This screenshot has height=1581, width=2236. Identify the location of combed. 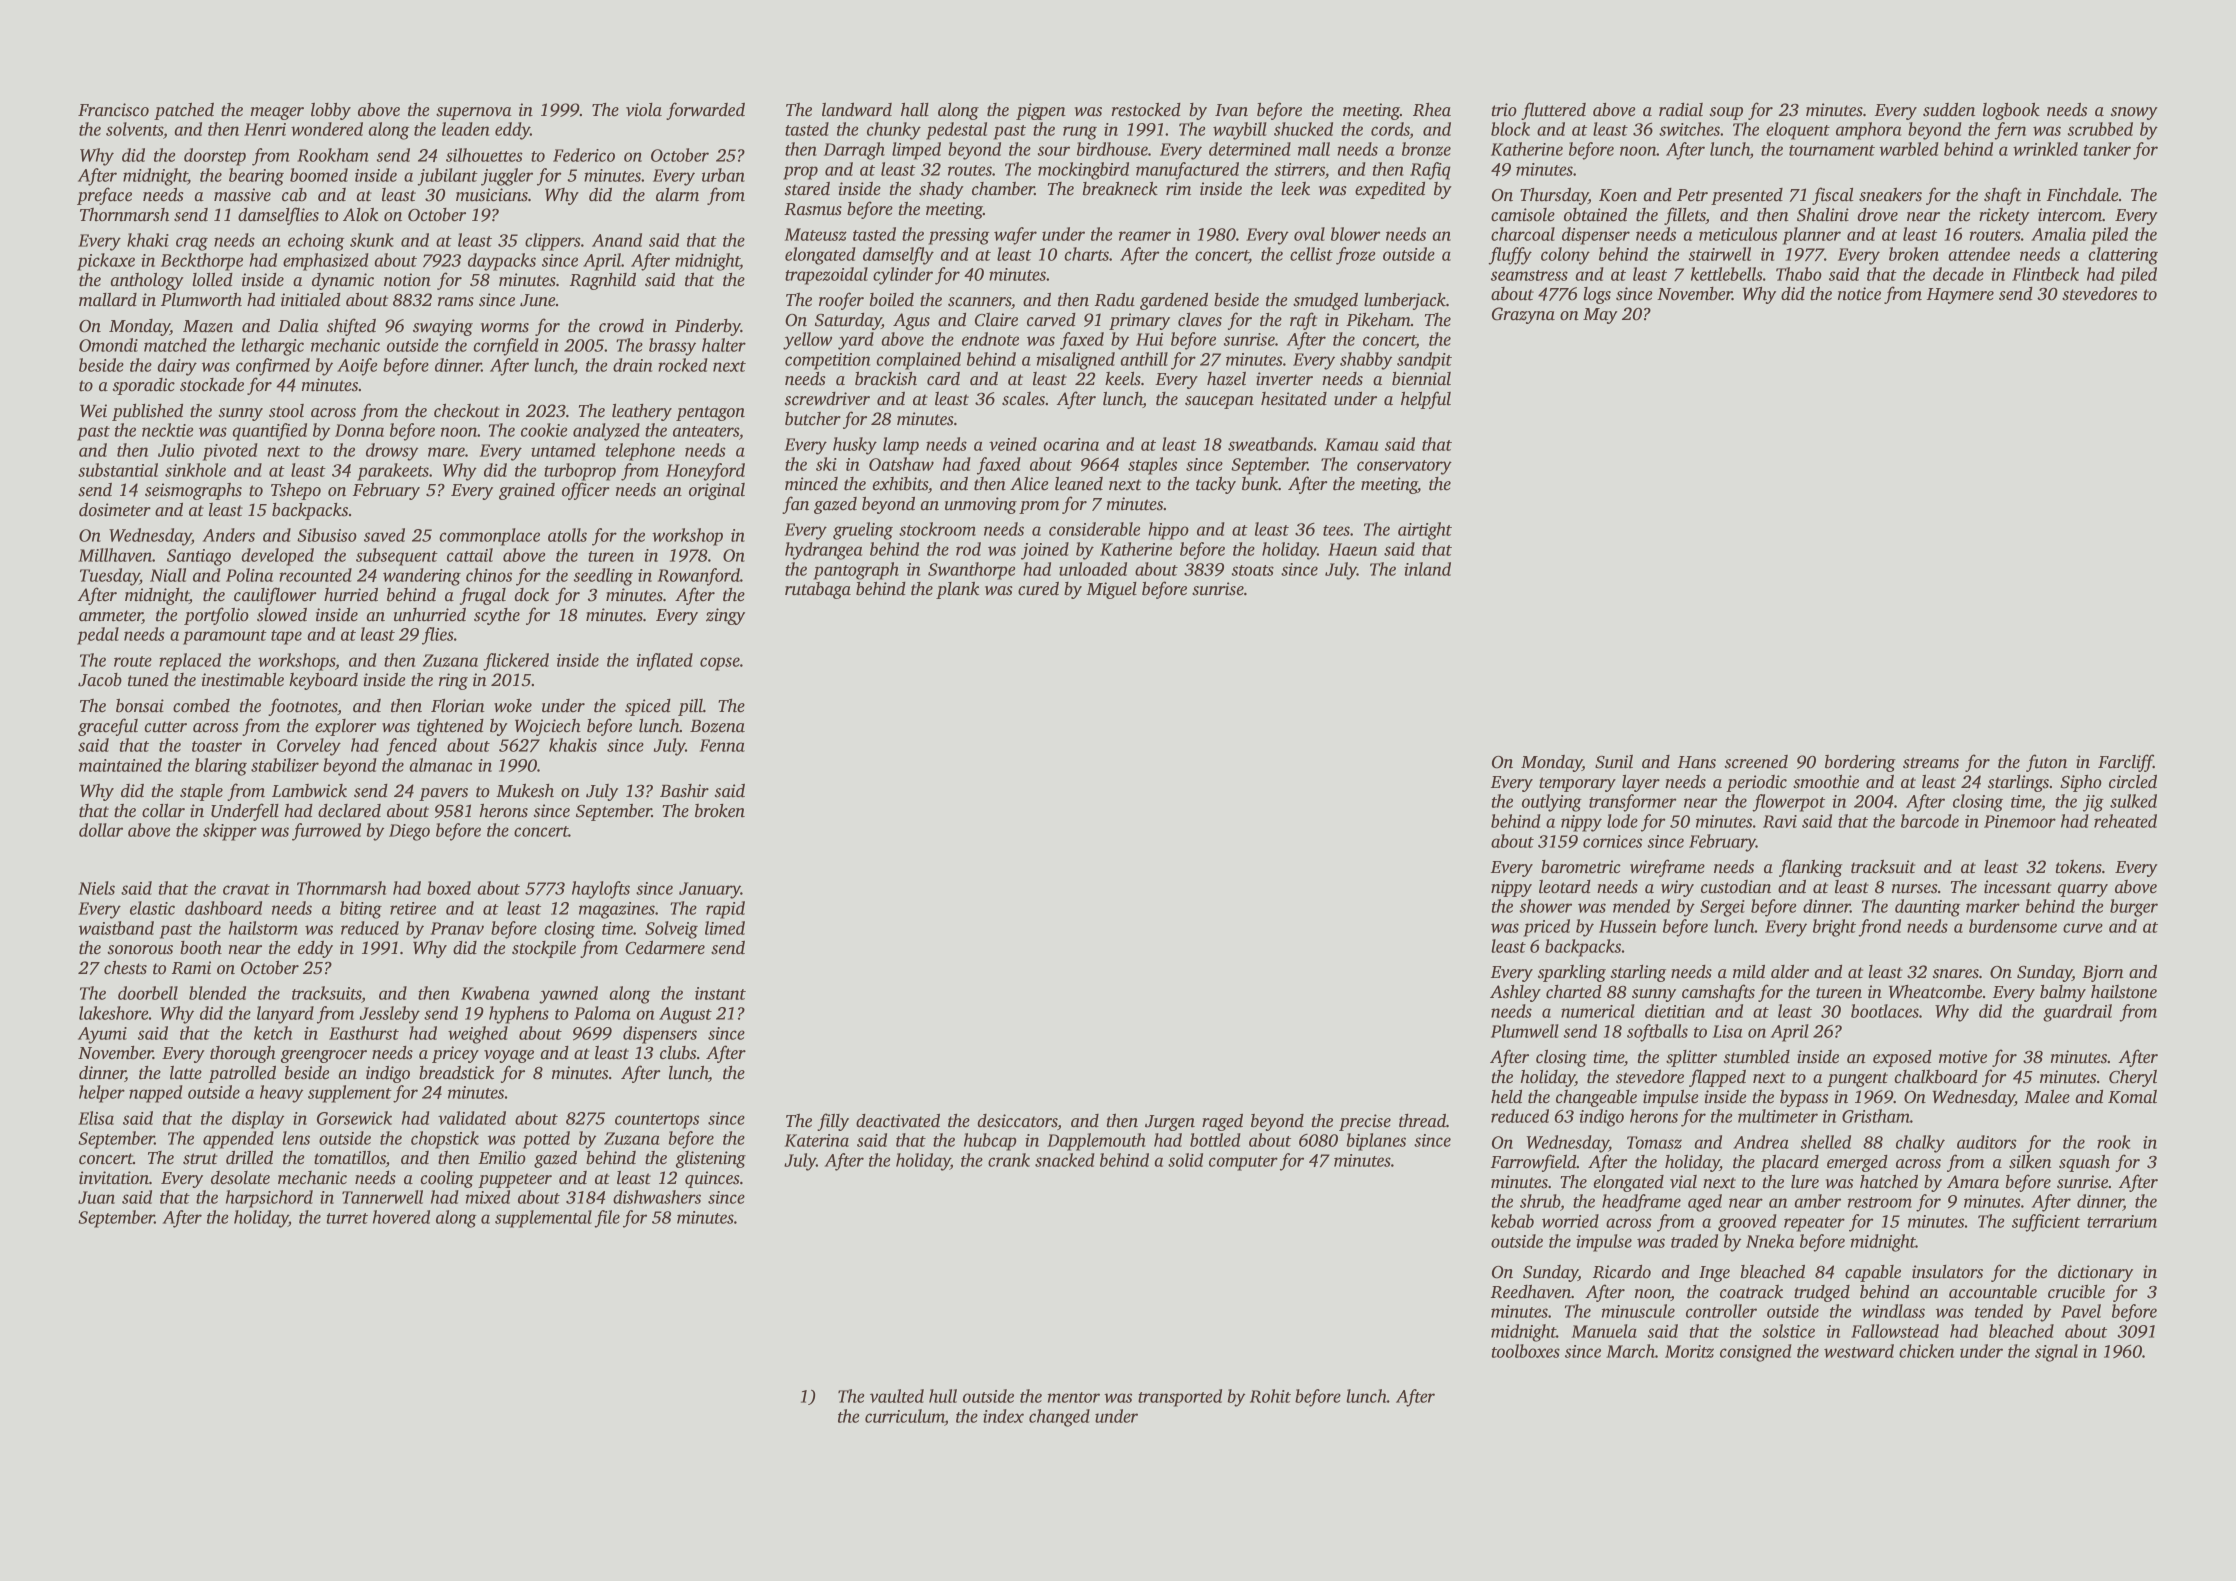
(201, 706).
